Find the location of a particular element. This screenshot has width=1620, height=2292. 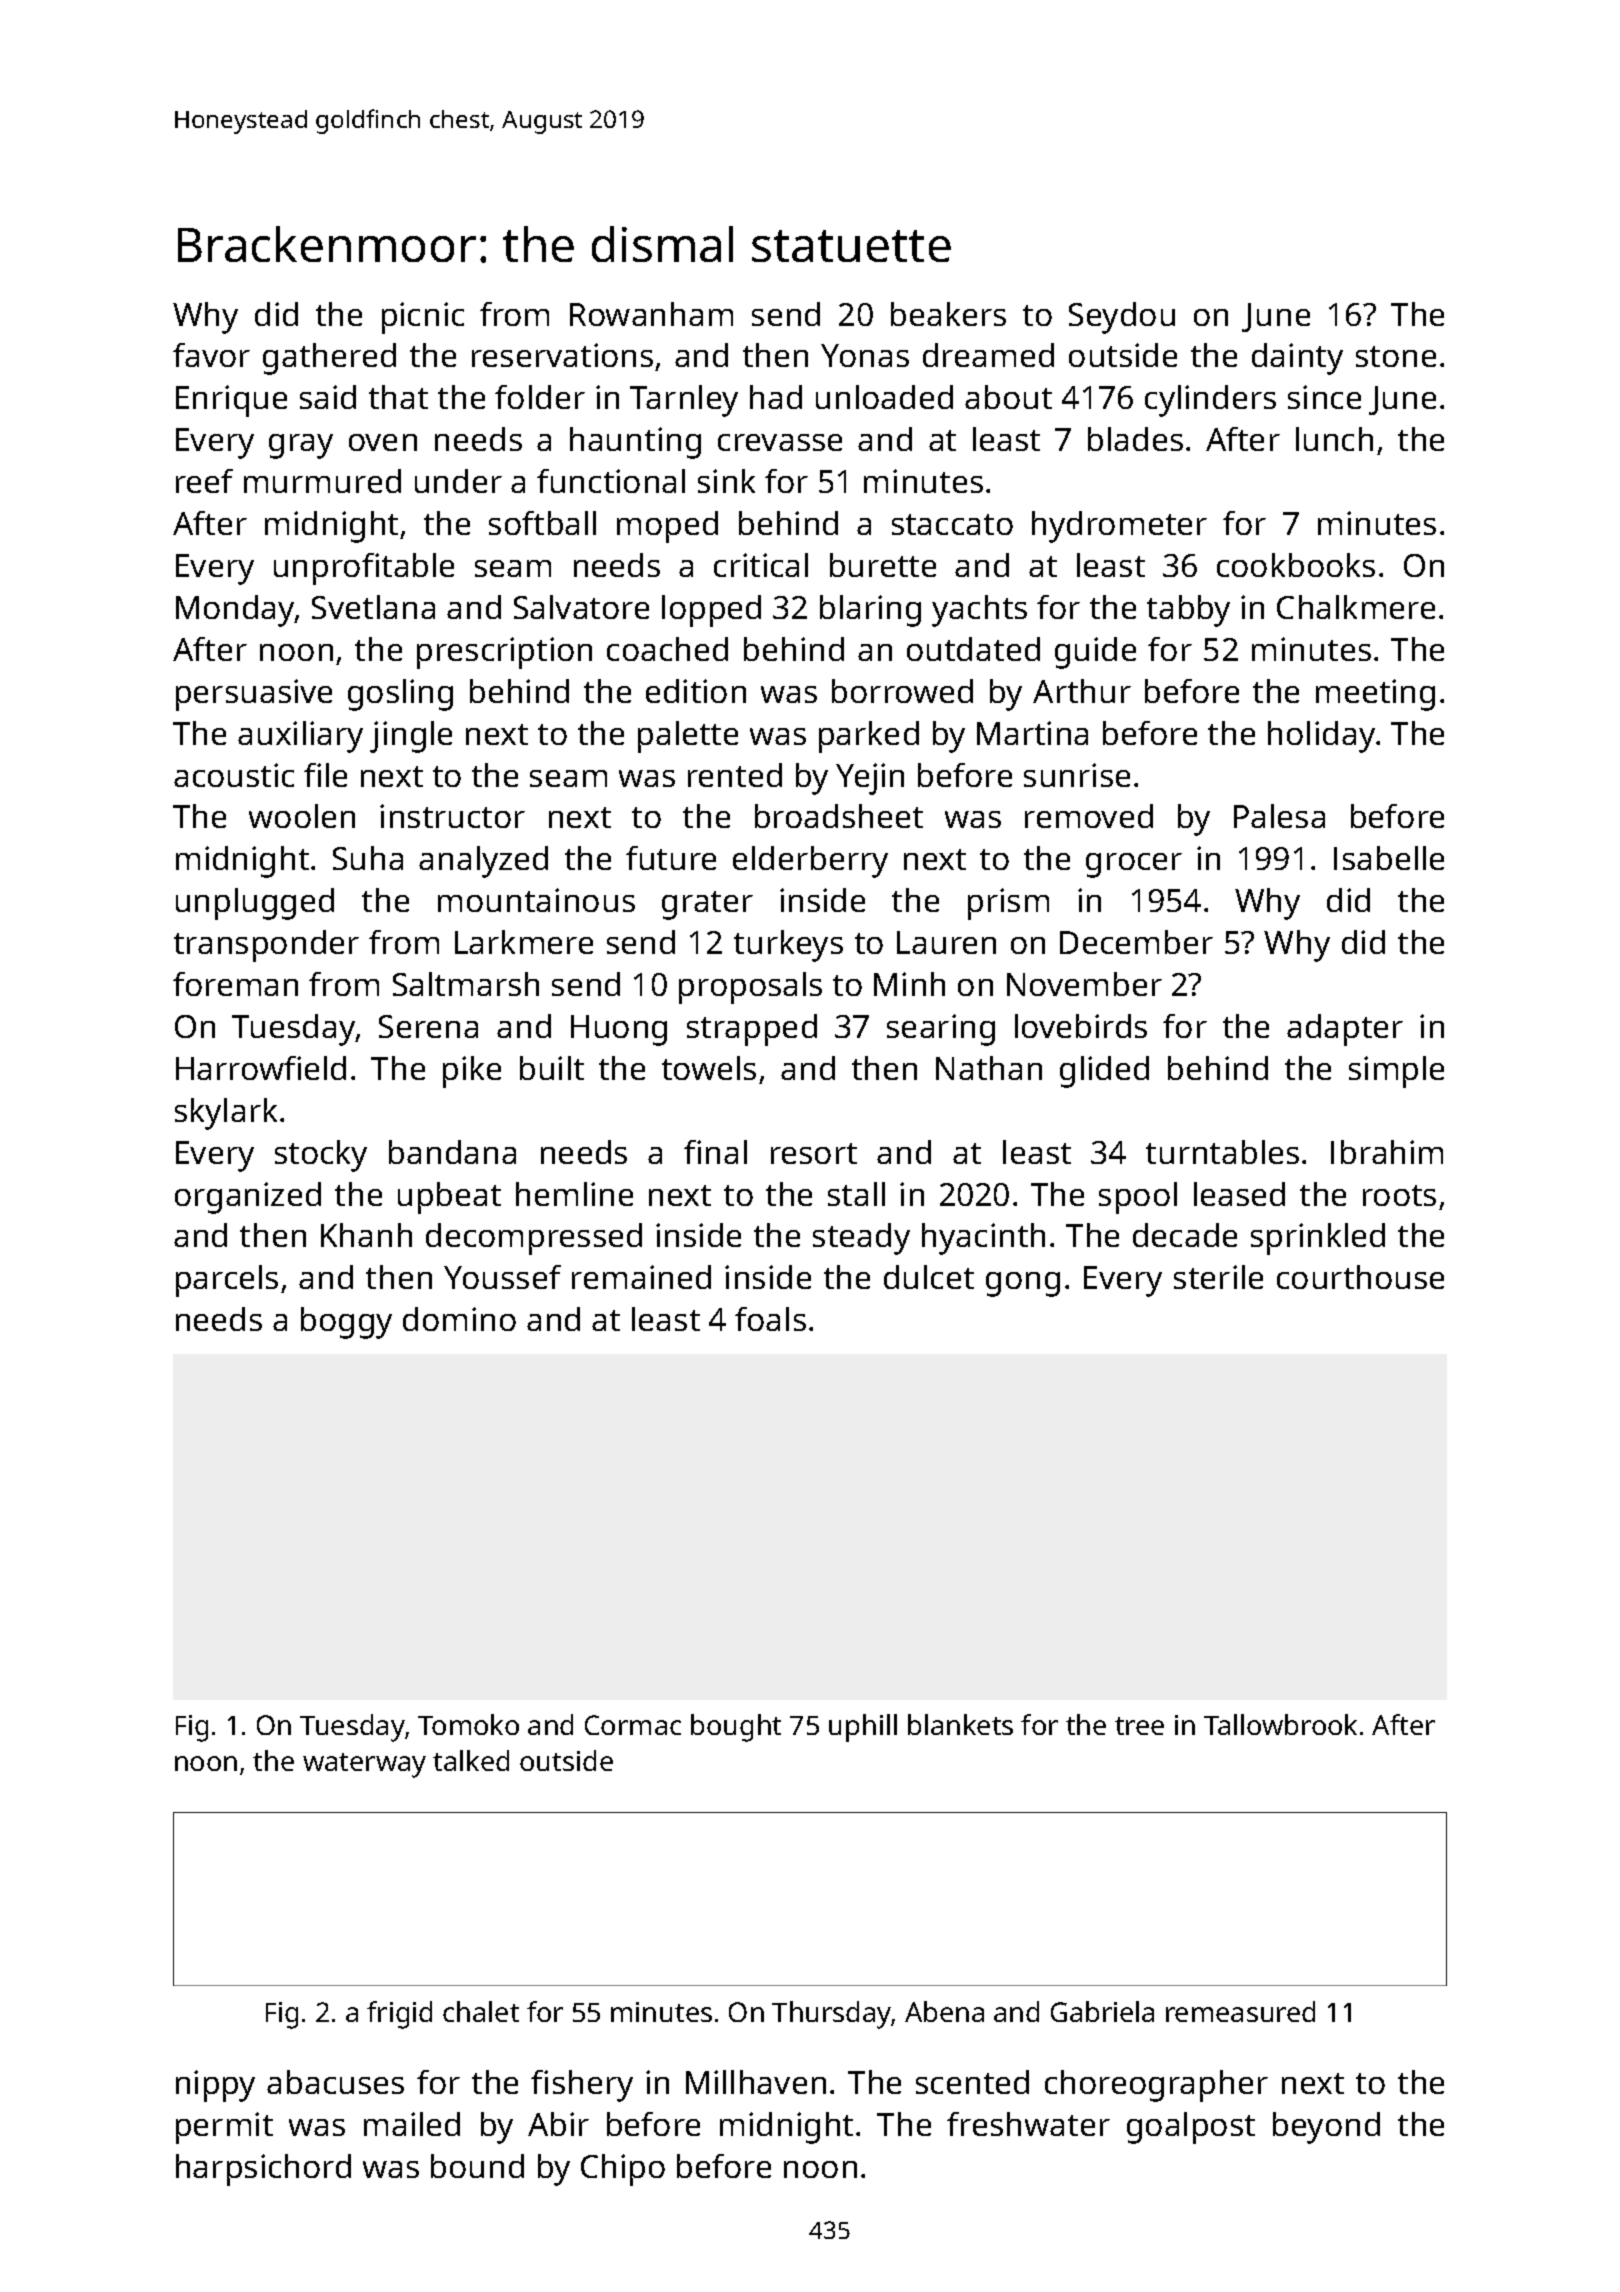

gathered is located at coordinates (329, 359).
